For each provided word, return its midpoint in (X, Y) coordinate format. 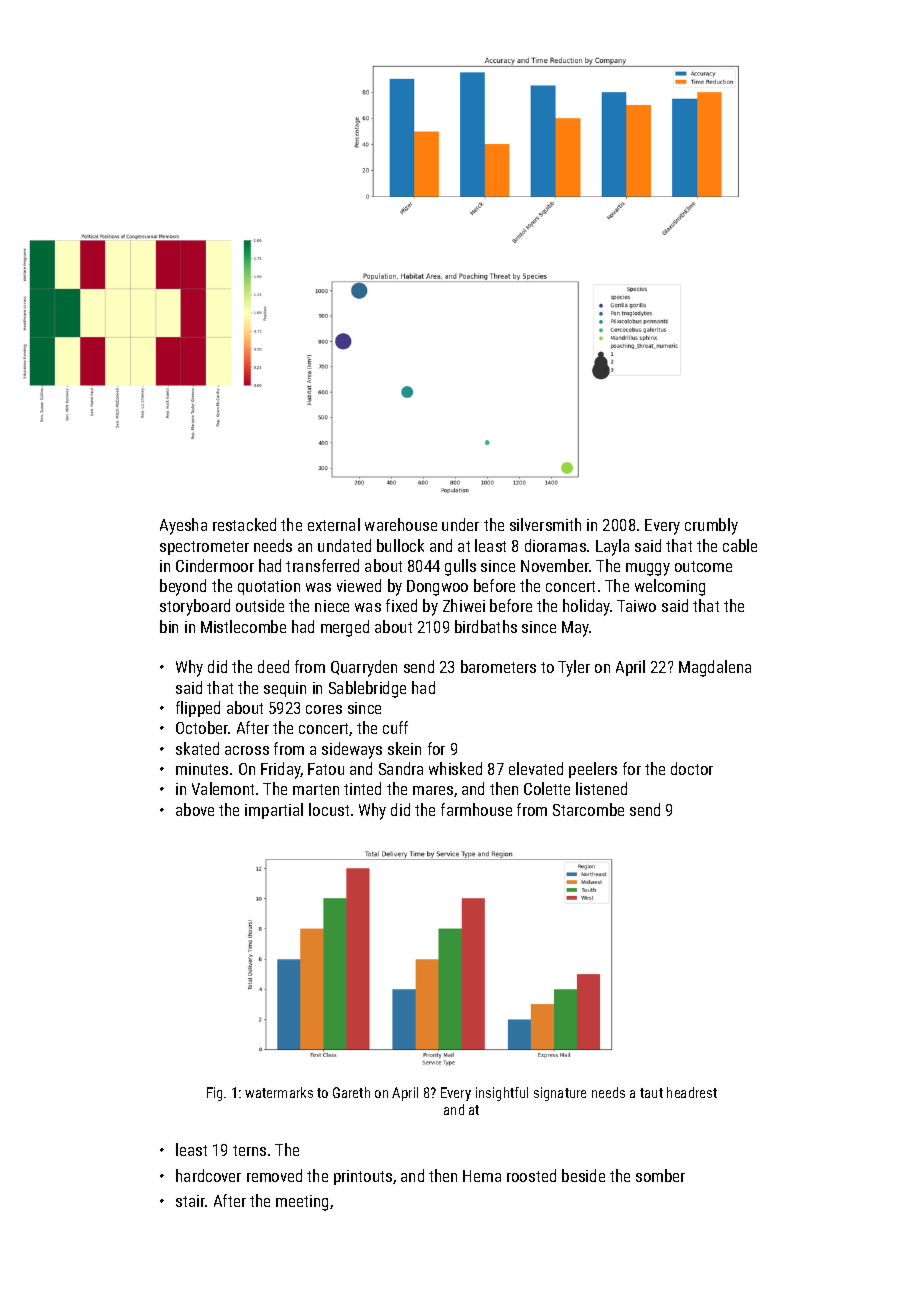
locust (329, 809)
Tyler (574, 668)
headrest (692, 1092)
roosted (531, 1175)
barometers (498, 666)
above (195, 809)
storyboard (195, 607)
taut (651, 1093)
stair (191, 1201)
